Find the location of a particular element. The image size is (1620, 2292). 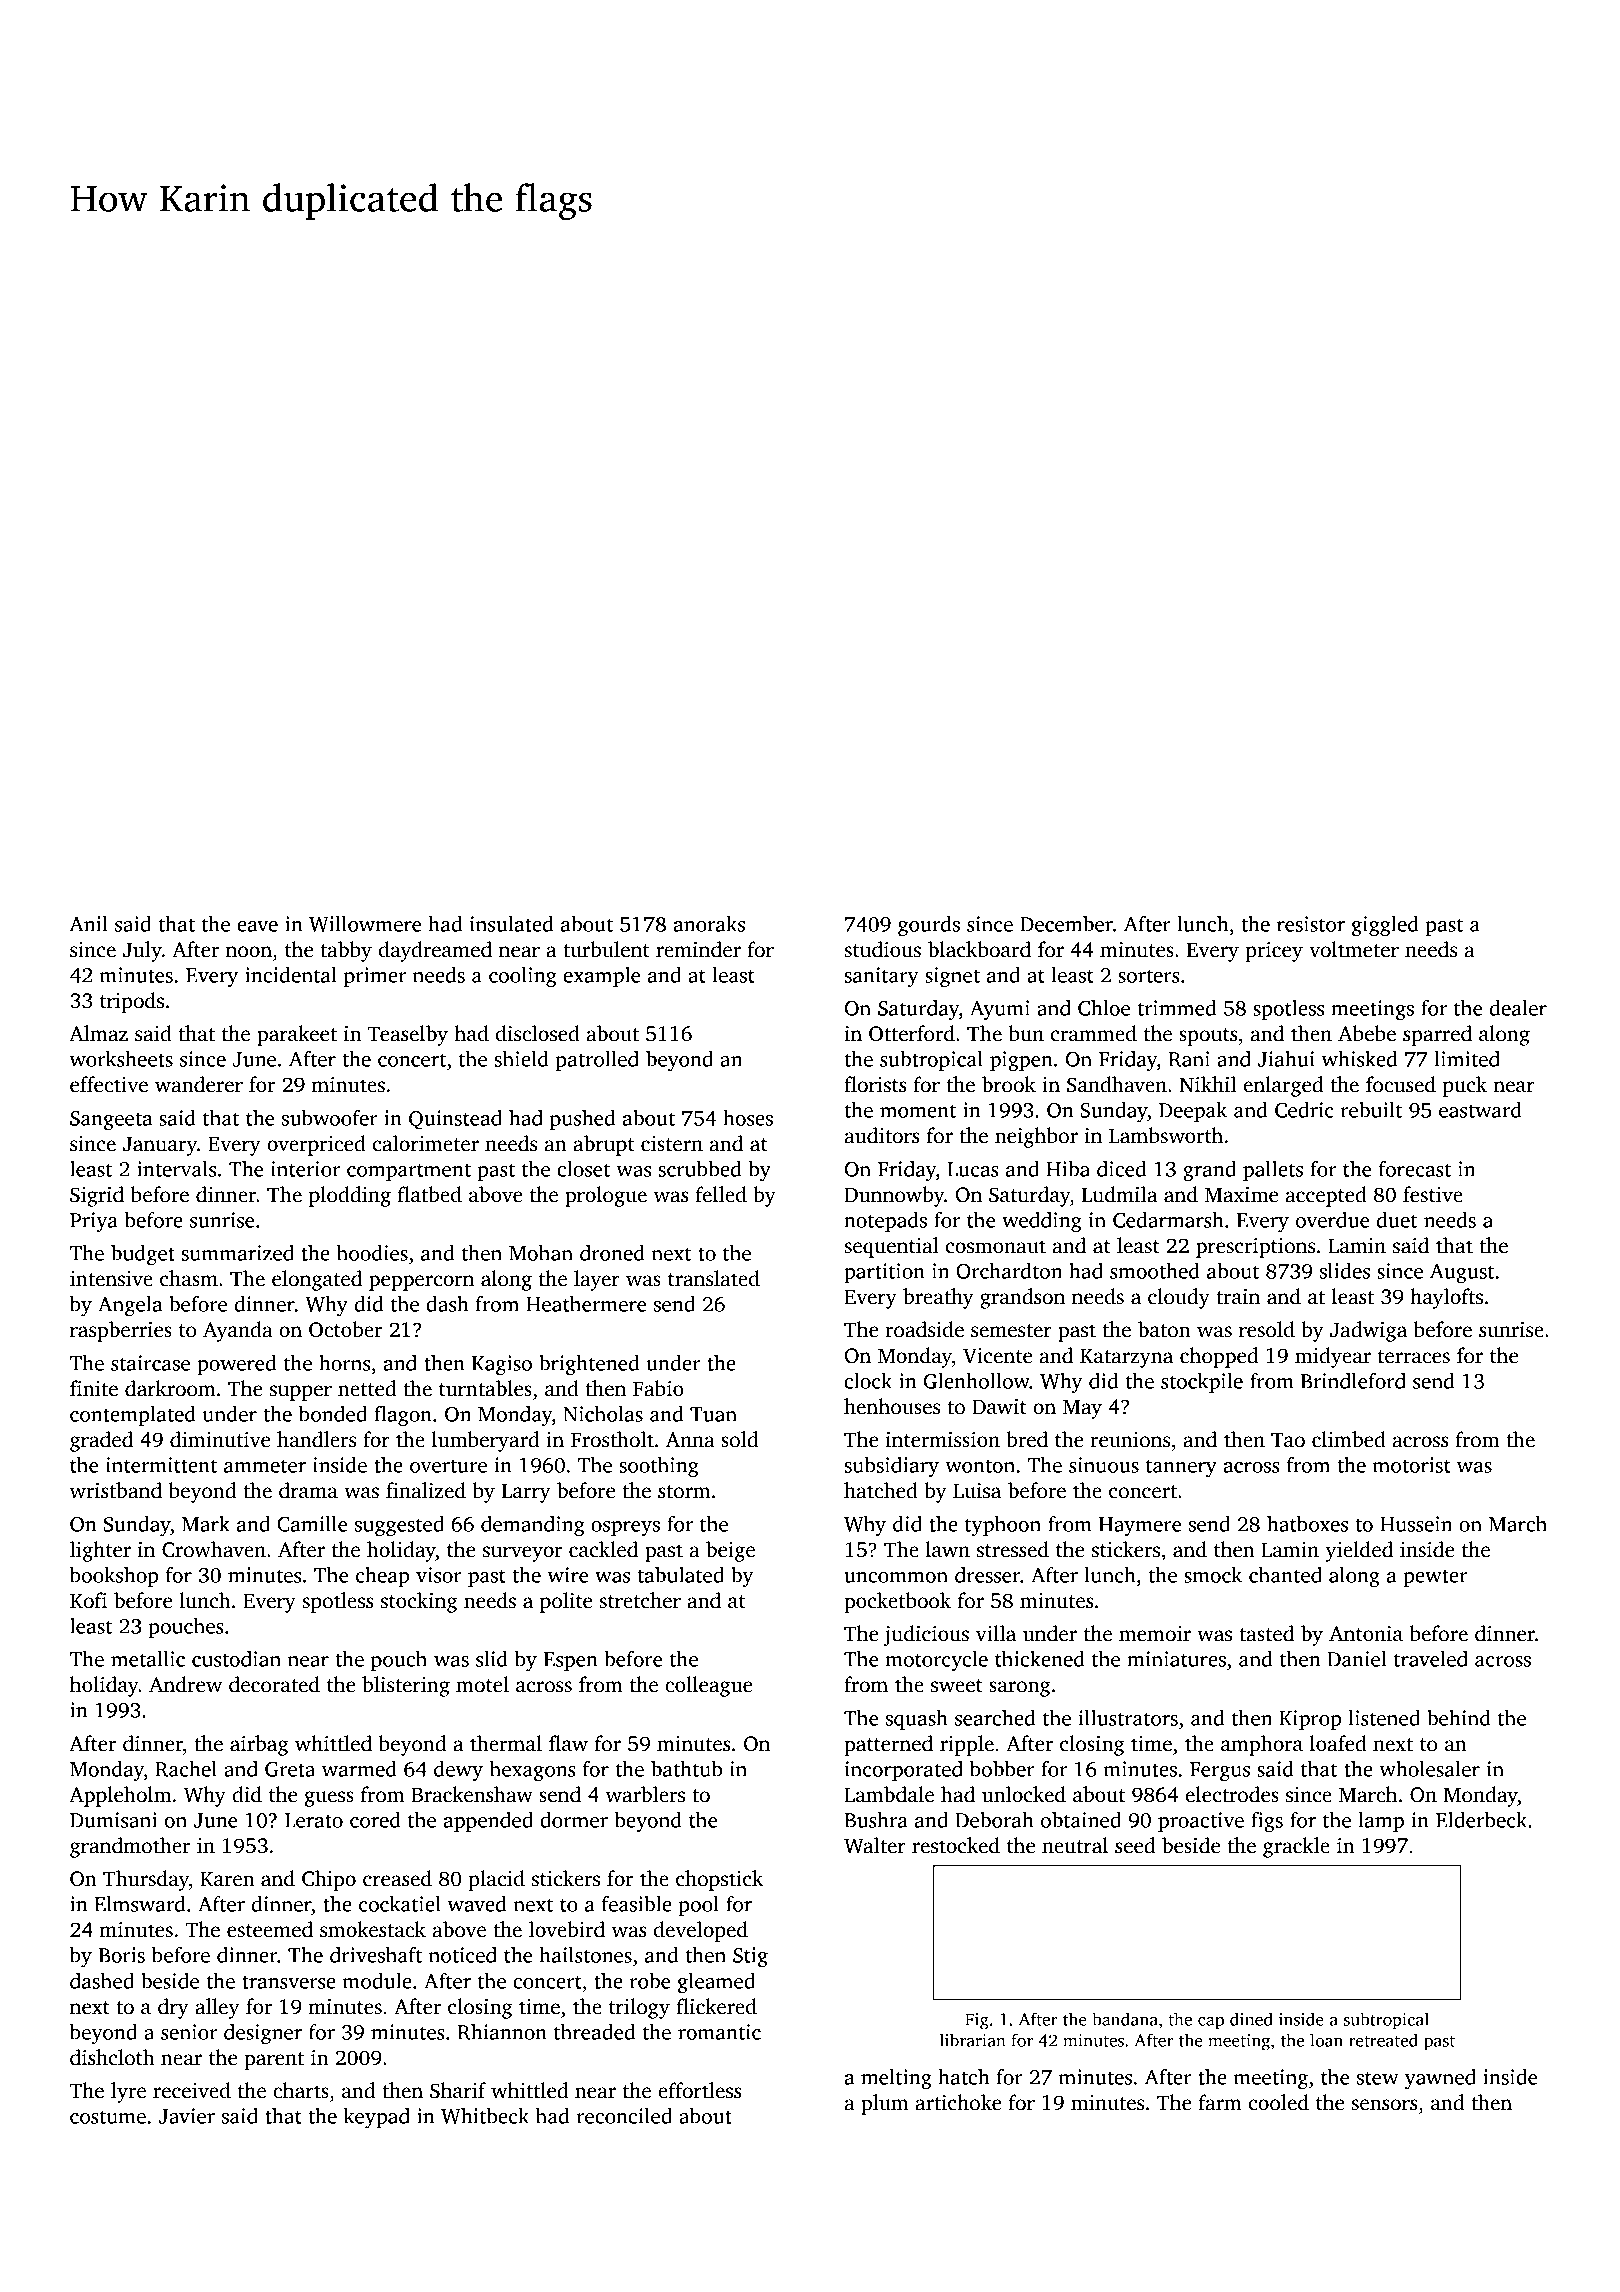

subwoofer is located at coordinates (330, 1118).
